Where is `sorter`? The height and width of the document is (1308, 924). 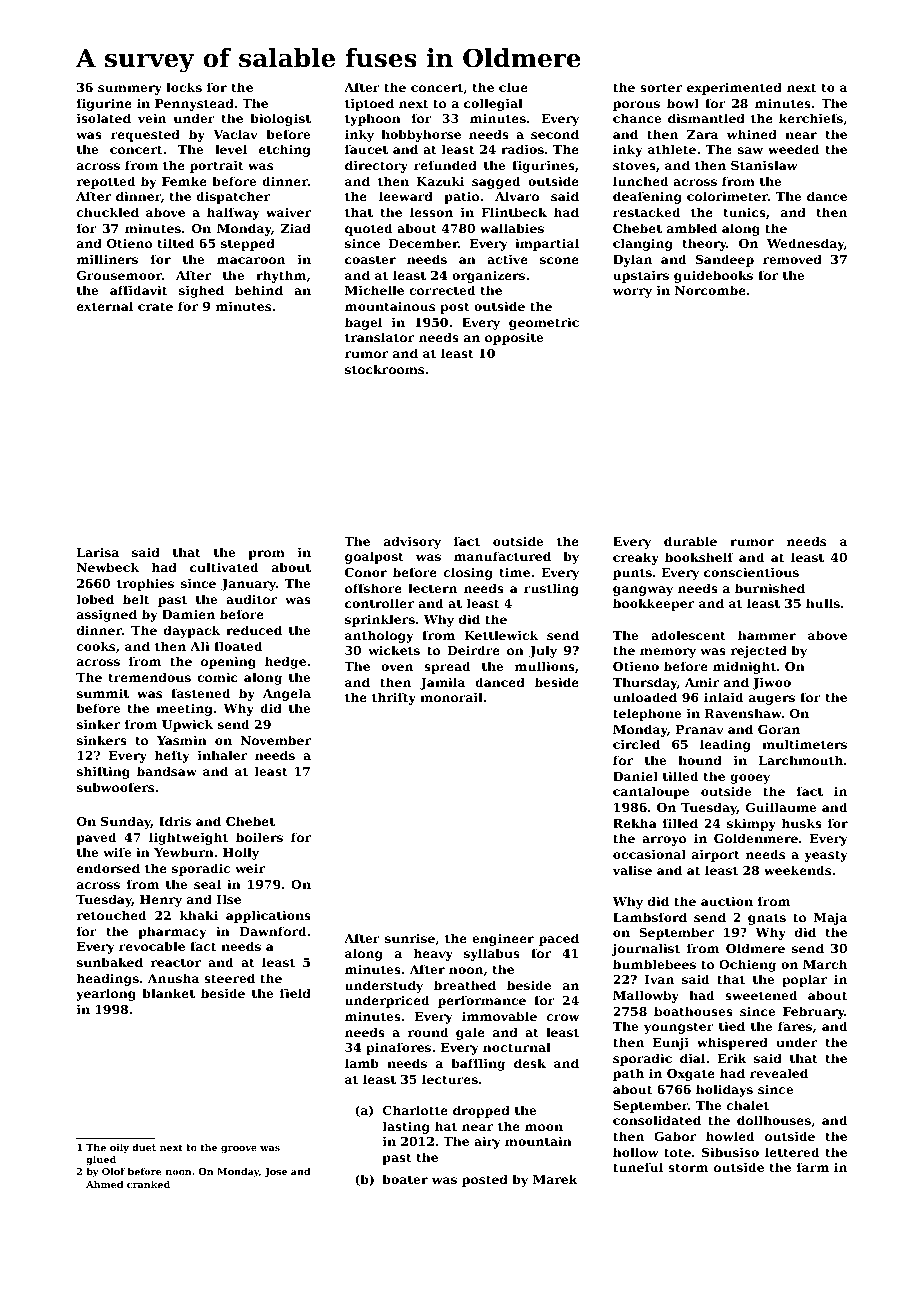 sorter is located at coordinates (661, 87).
